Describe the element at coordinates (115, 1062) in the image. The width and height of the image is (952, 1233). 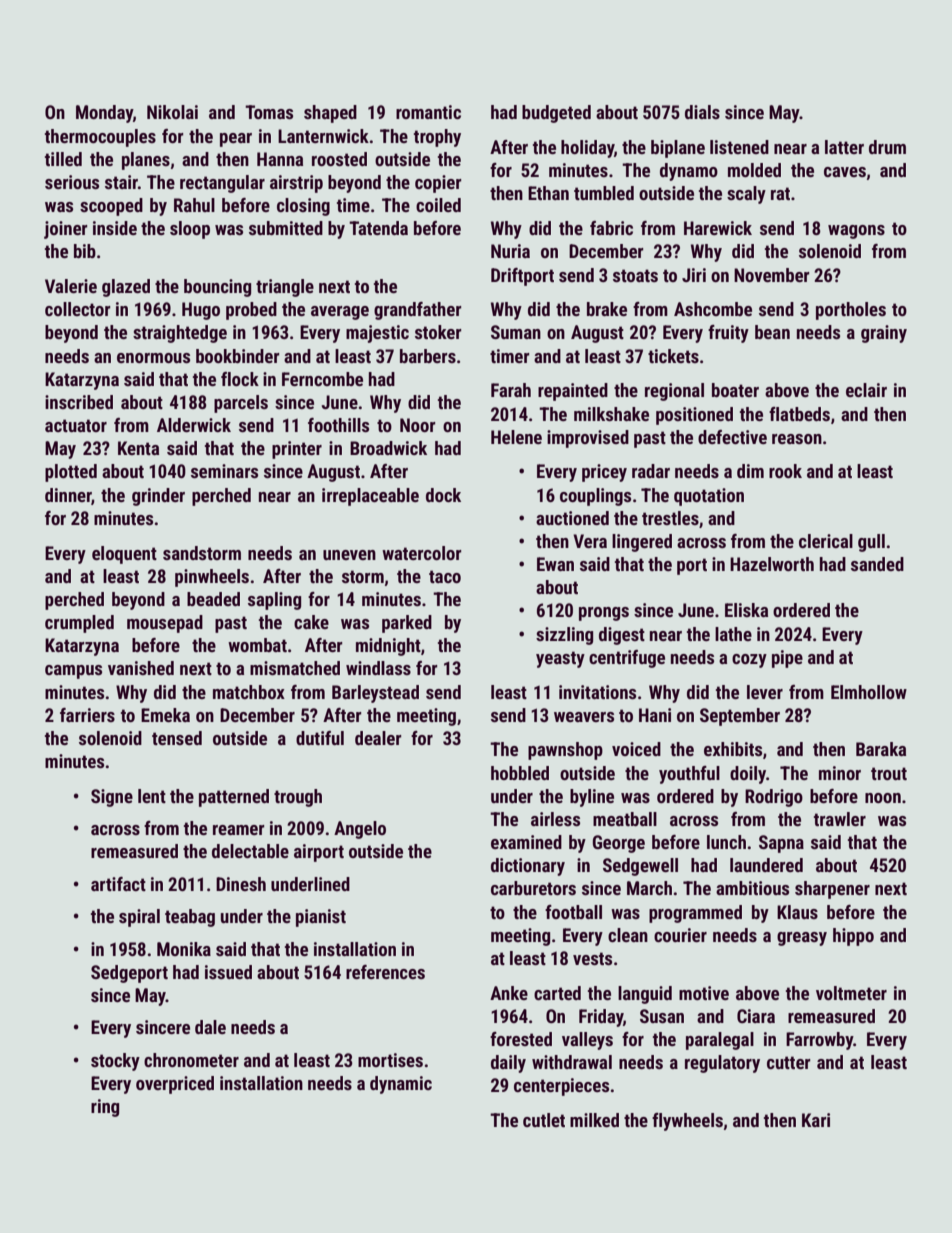
I see `stocky` at that location.
